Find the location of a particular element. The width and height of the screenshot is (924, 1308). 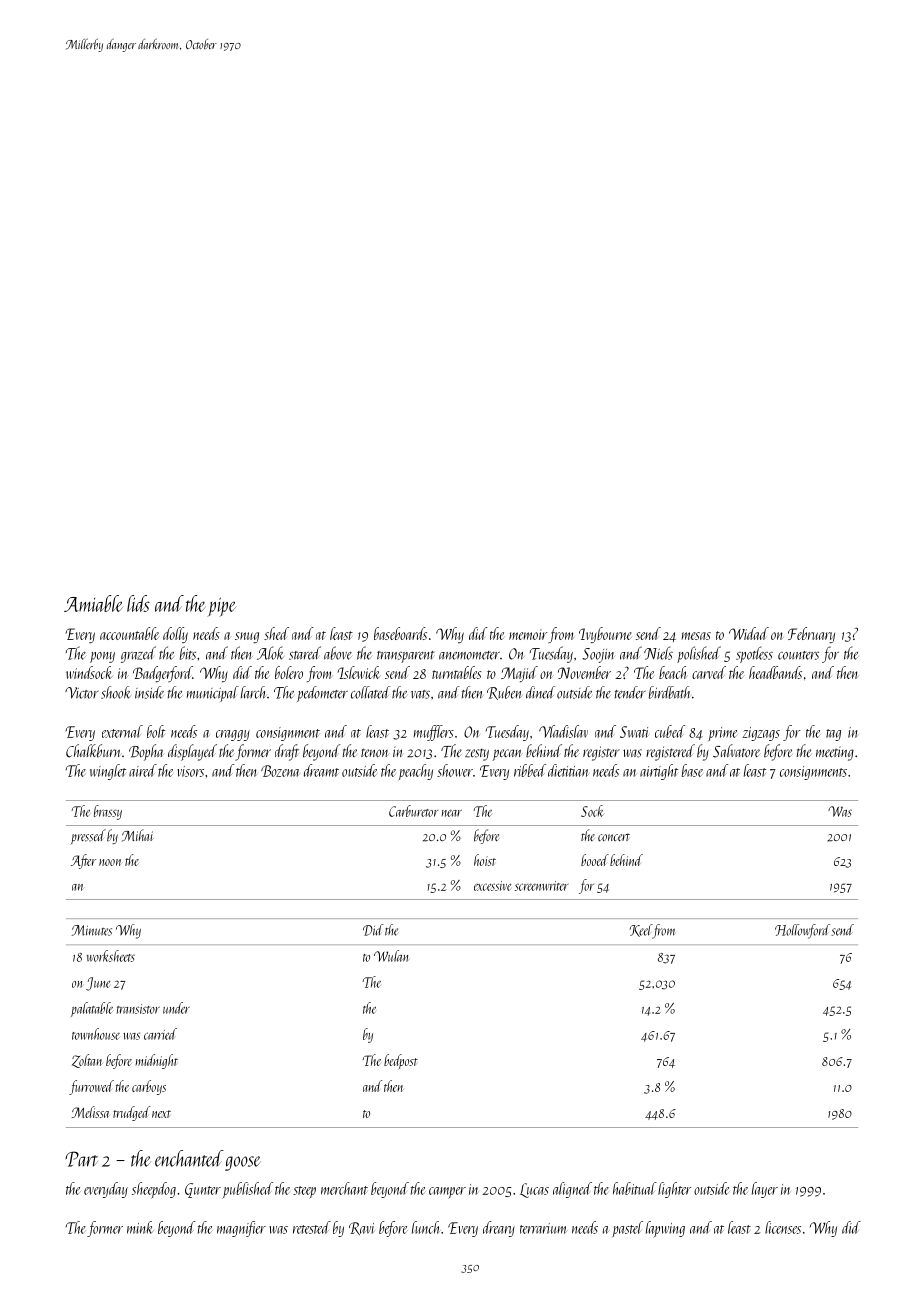

February is located at coordinates (811, 635).
